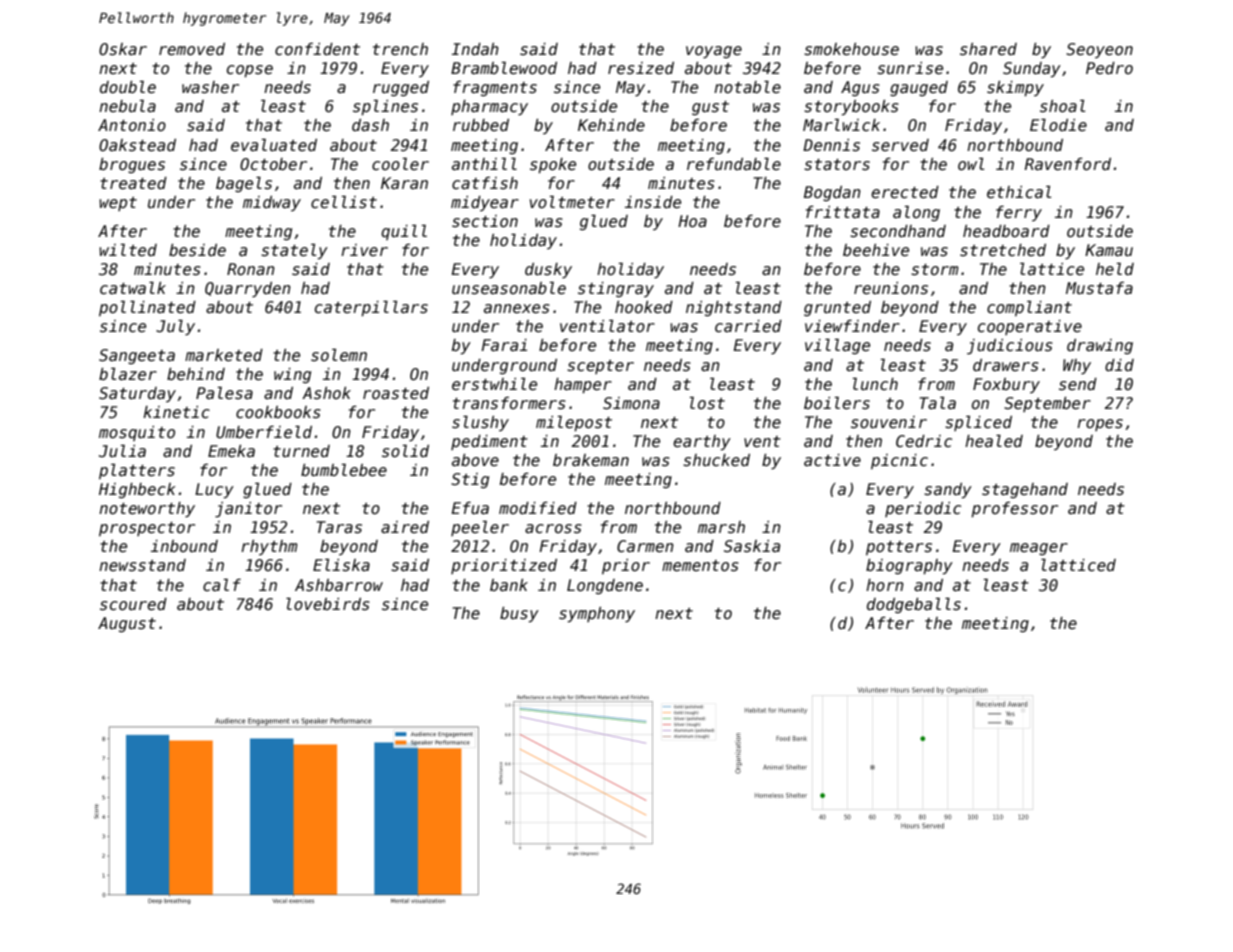  What do you see at coordinates (1109, 250) in the page?
I see `Kamau` at bounding box center [1109, 250].
